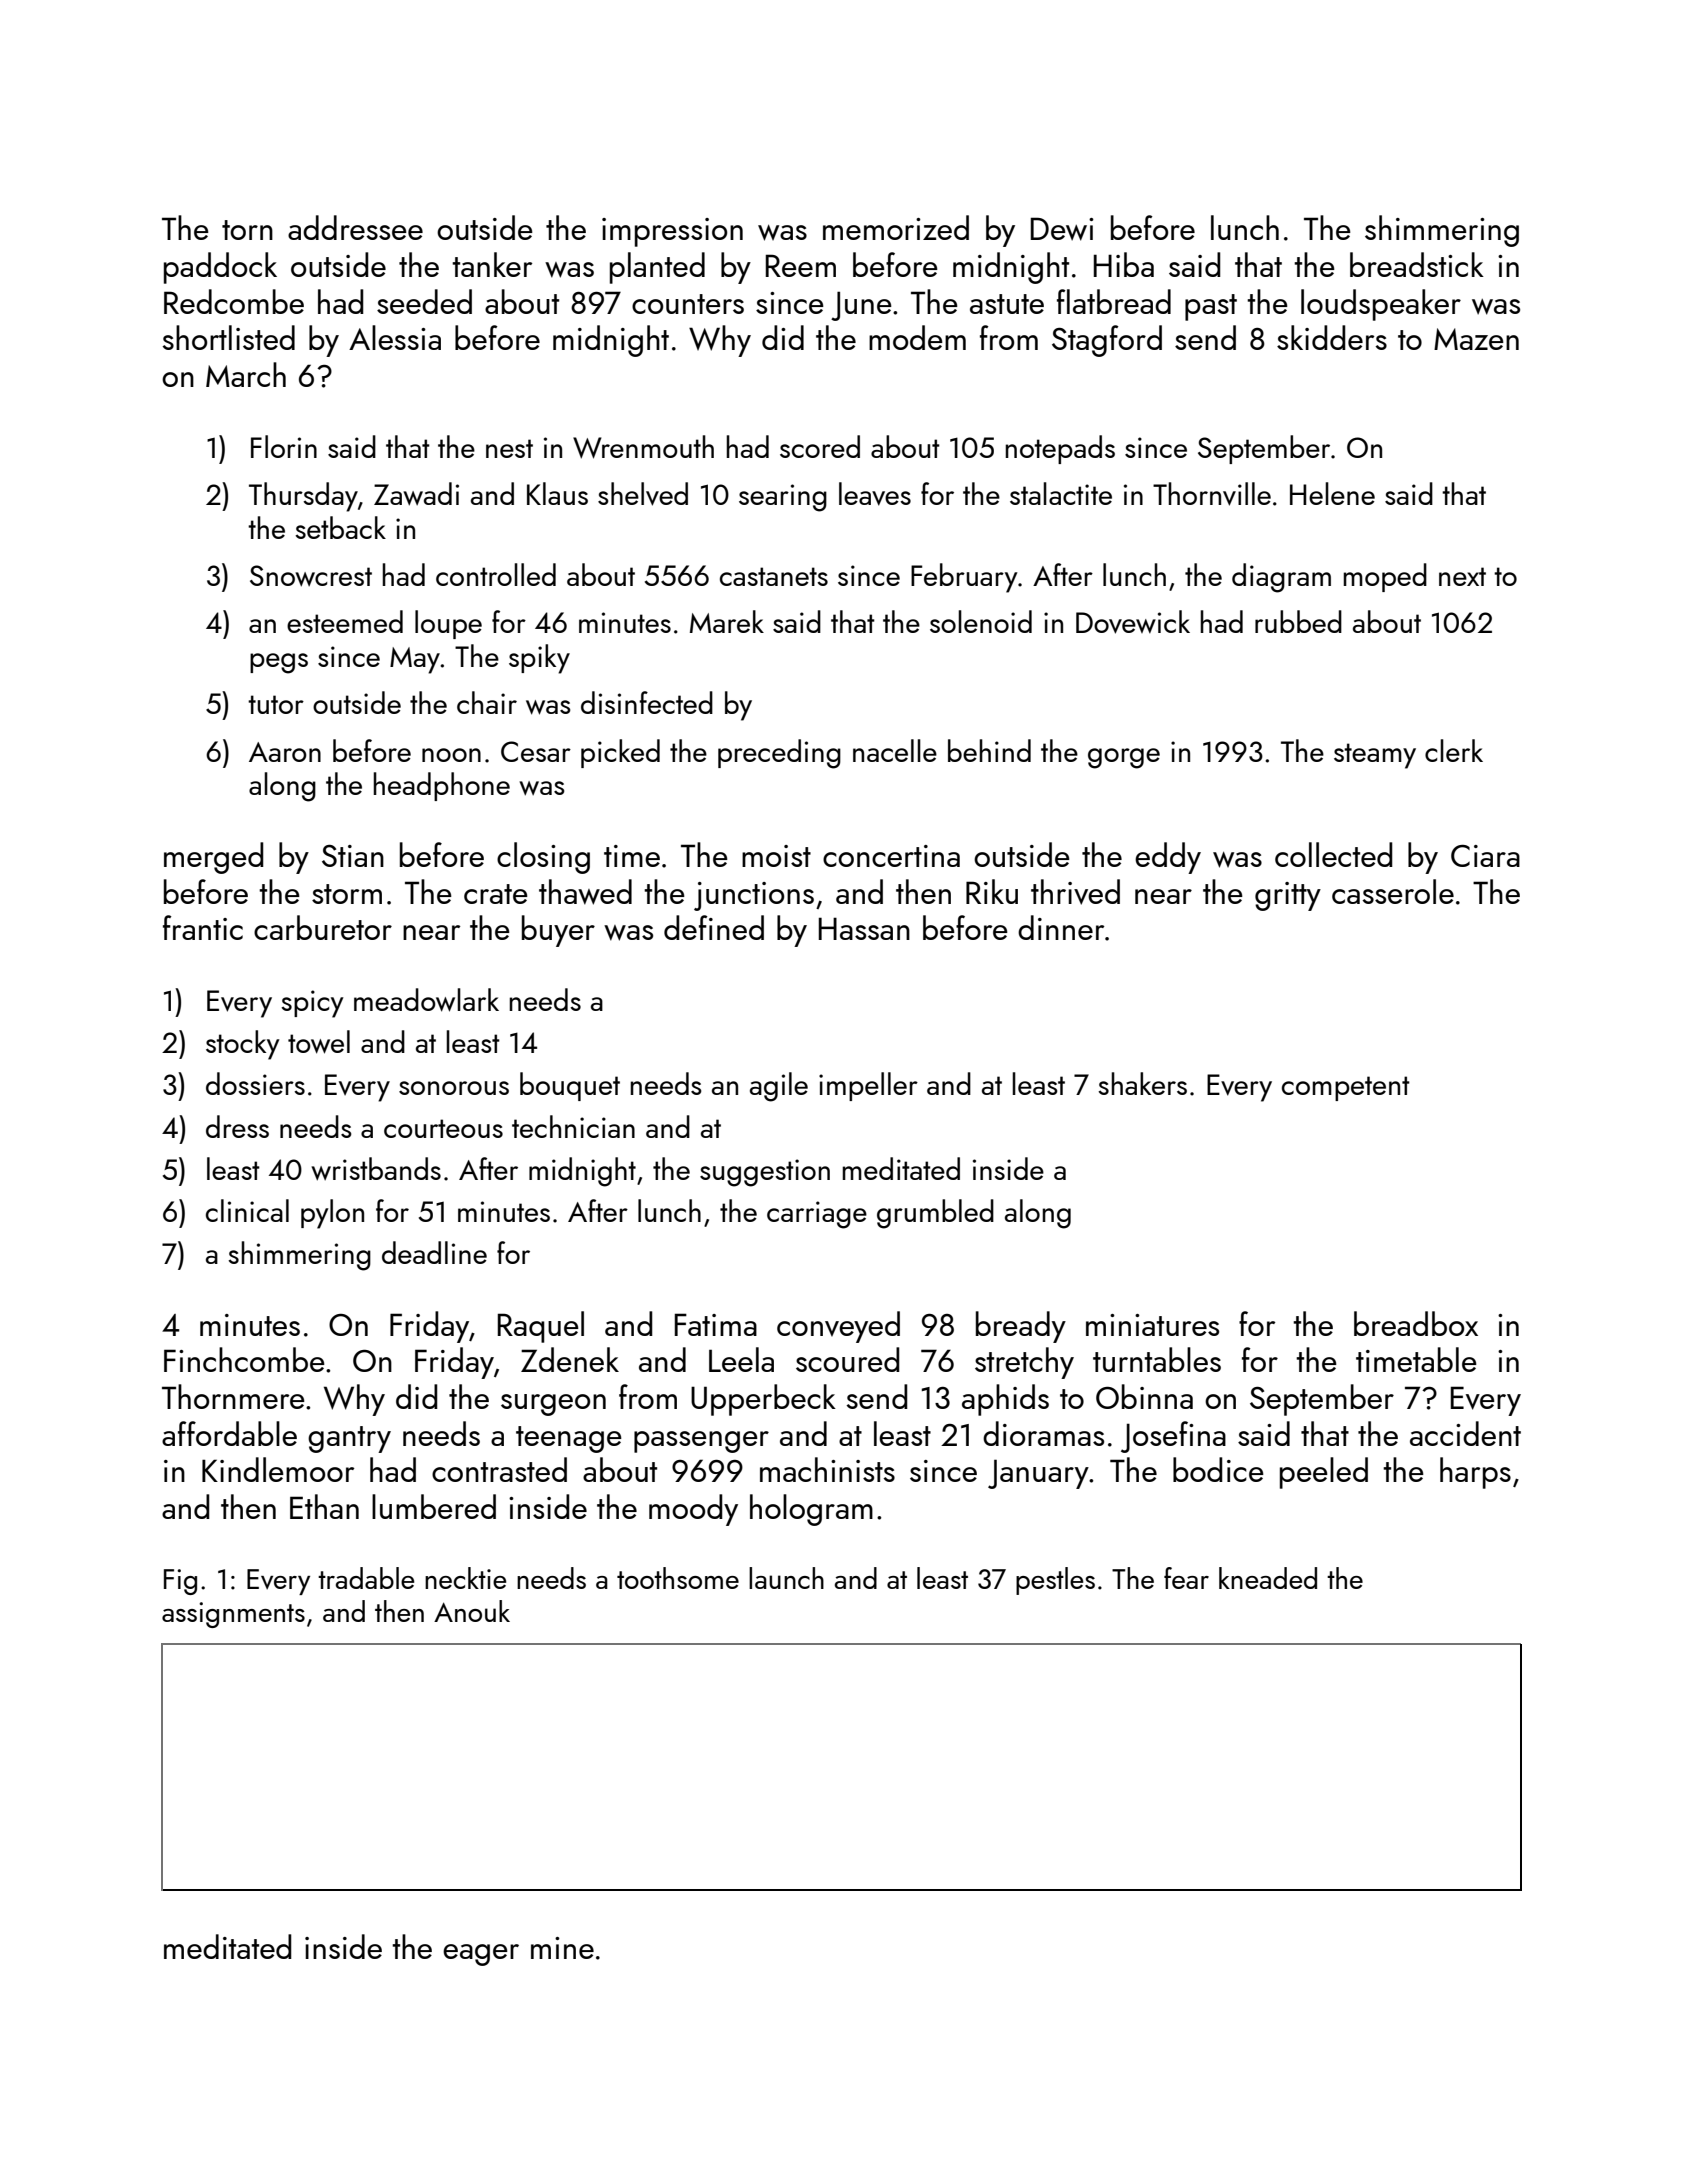 The width and height of the image is (1683, 2178). What do you see at coordinates (1462, 576) in the image?
I see `next` at bounding box center [1462, 576].
